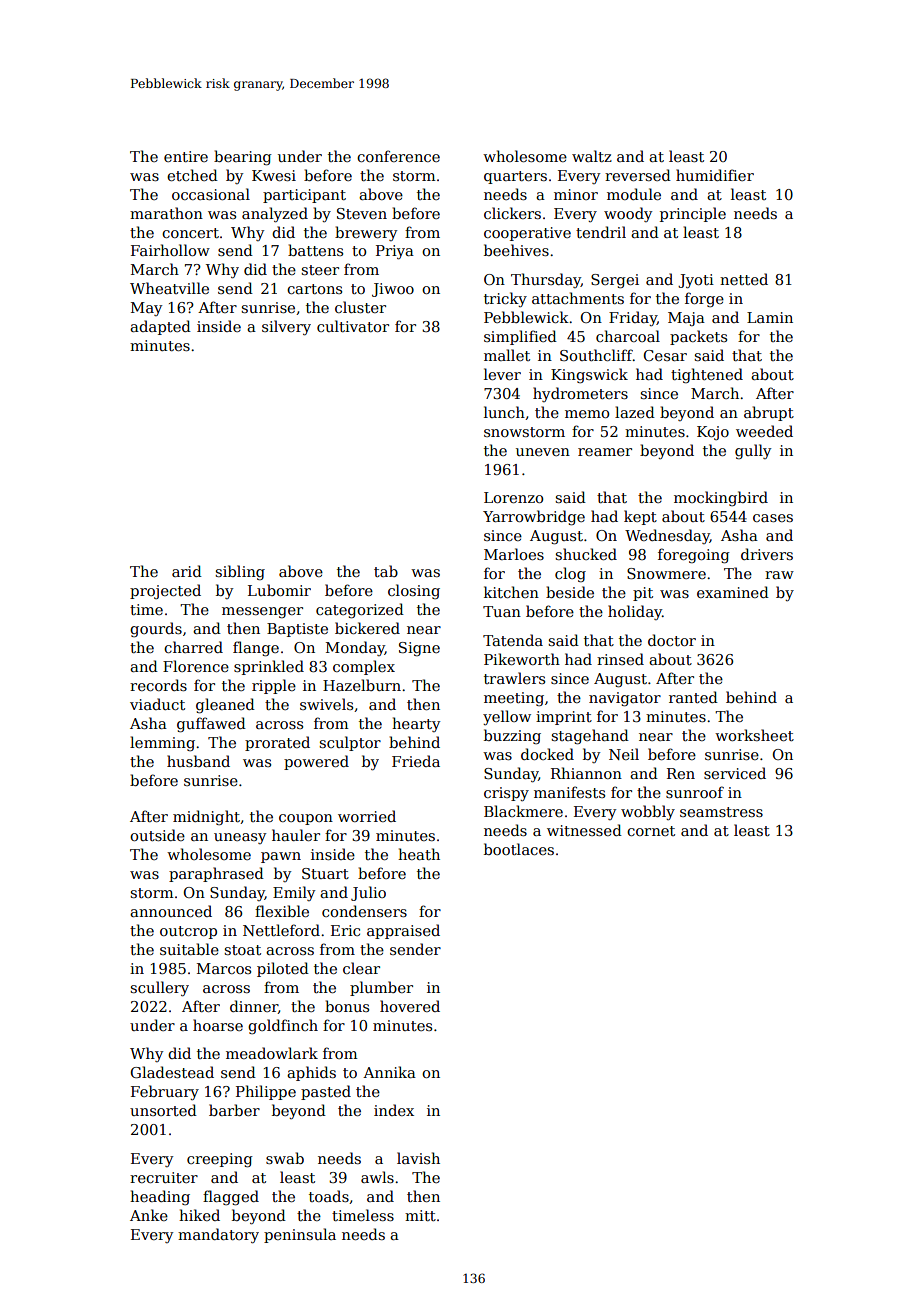 The height and width of the screenshot is (1314, 924). Describe the element at coordinates (414, 591) in the screenshot. I see `closing` at that location.
